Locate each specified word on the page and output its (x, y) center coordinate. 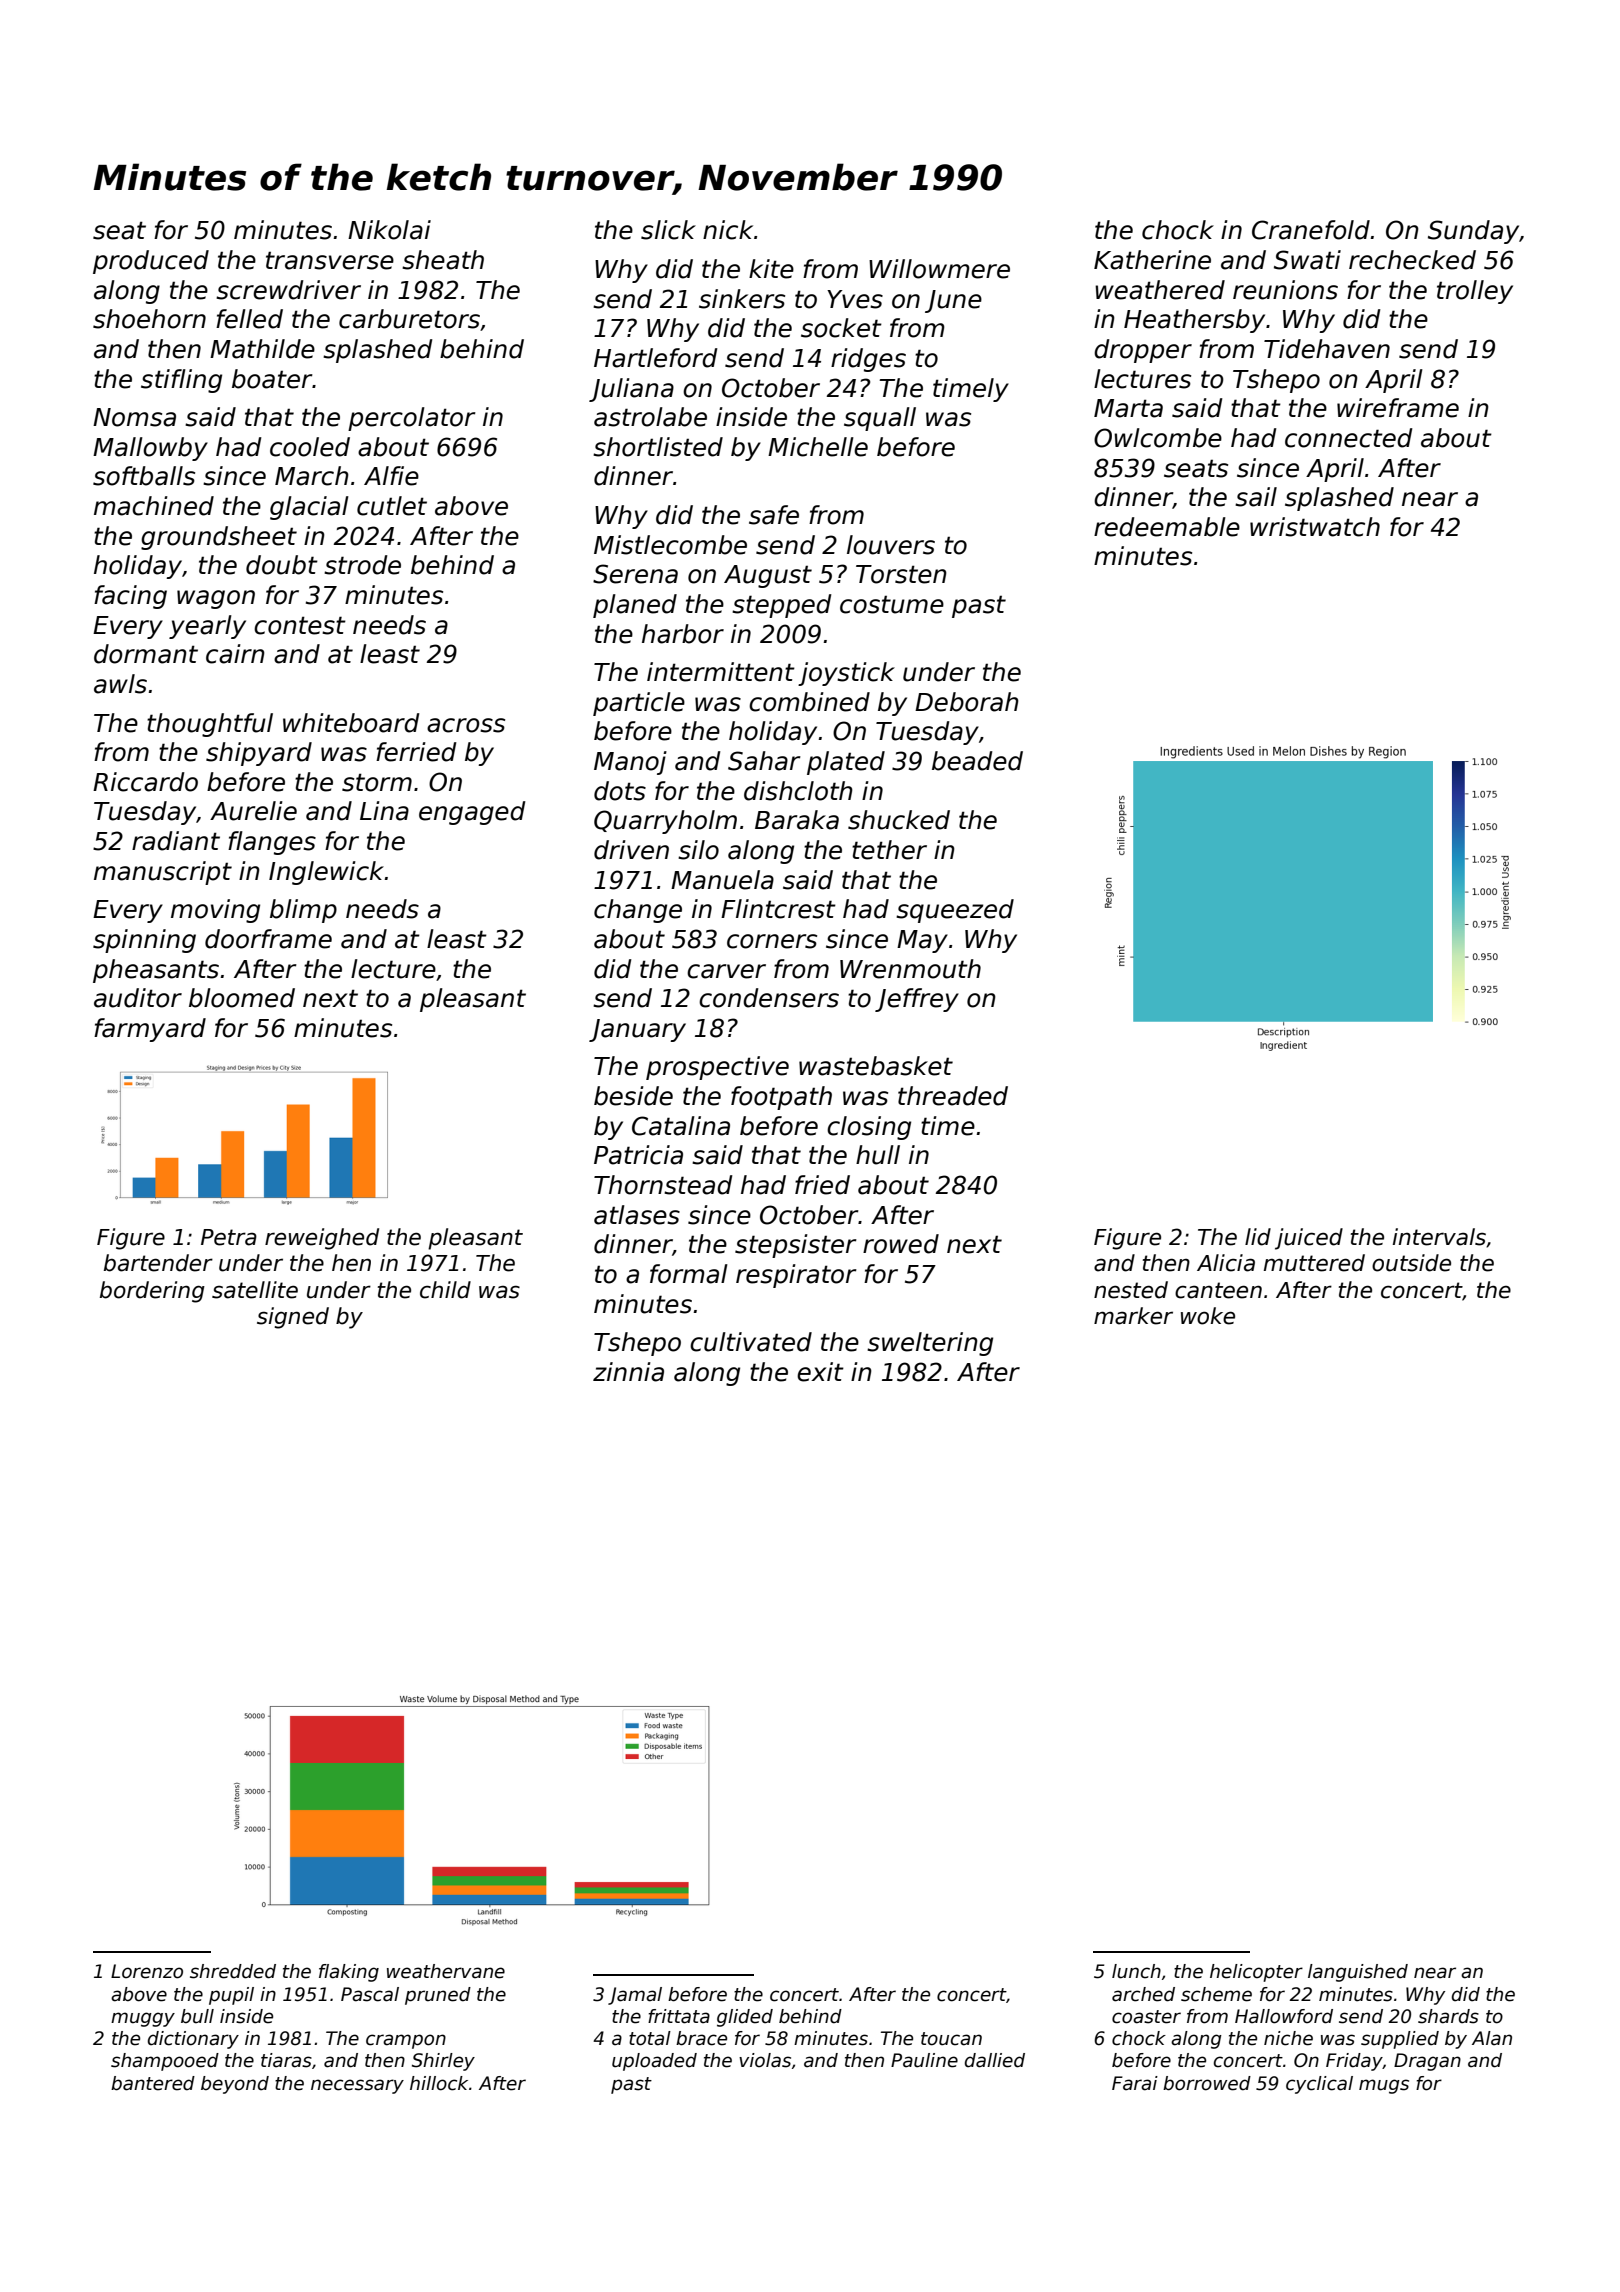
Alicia (1226, 1263)
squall (880, 419)
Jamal (635, 1996)
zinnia (628, 1372)
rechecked (1412, 260)
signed (293, 1318)
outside (1411, 1263)
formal (689, 1274)
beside (633, 1096)
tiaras (286, 2060)
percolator (412, 419)
